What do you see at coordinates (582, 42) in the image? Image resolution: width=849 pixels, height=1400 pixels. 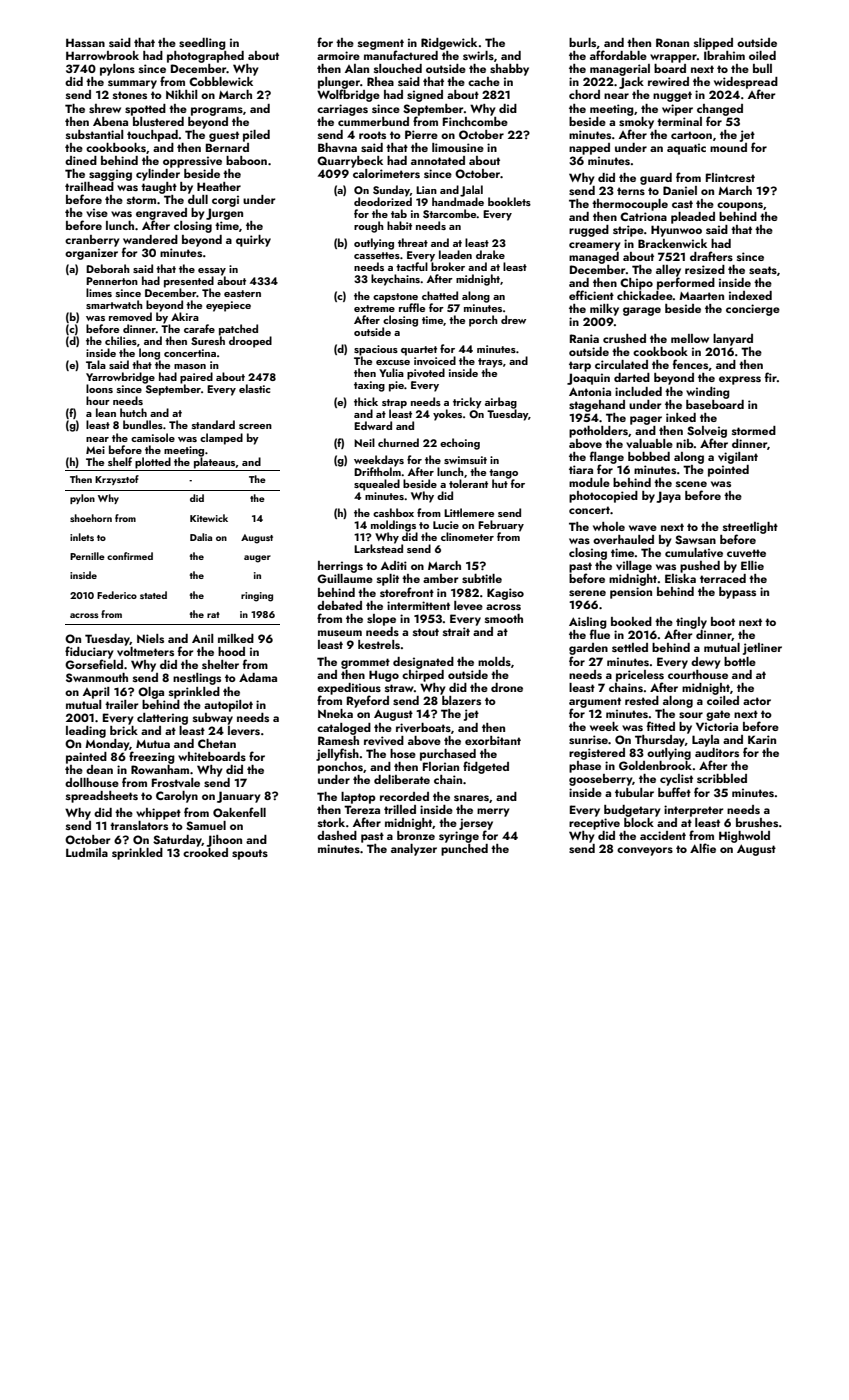 I see `burls` at bounding box center [582, 42].
